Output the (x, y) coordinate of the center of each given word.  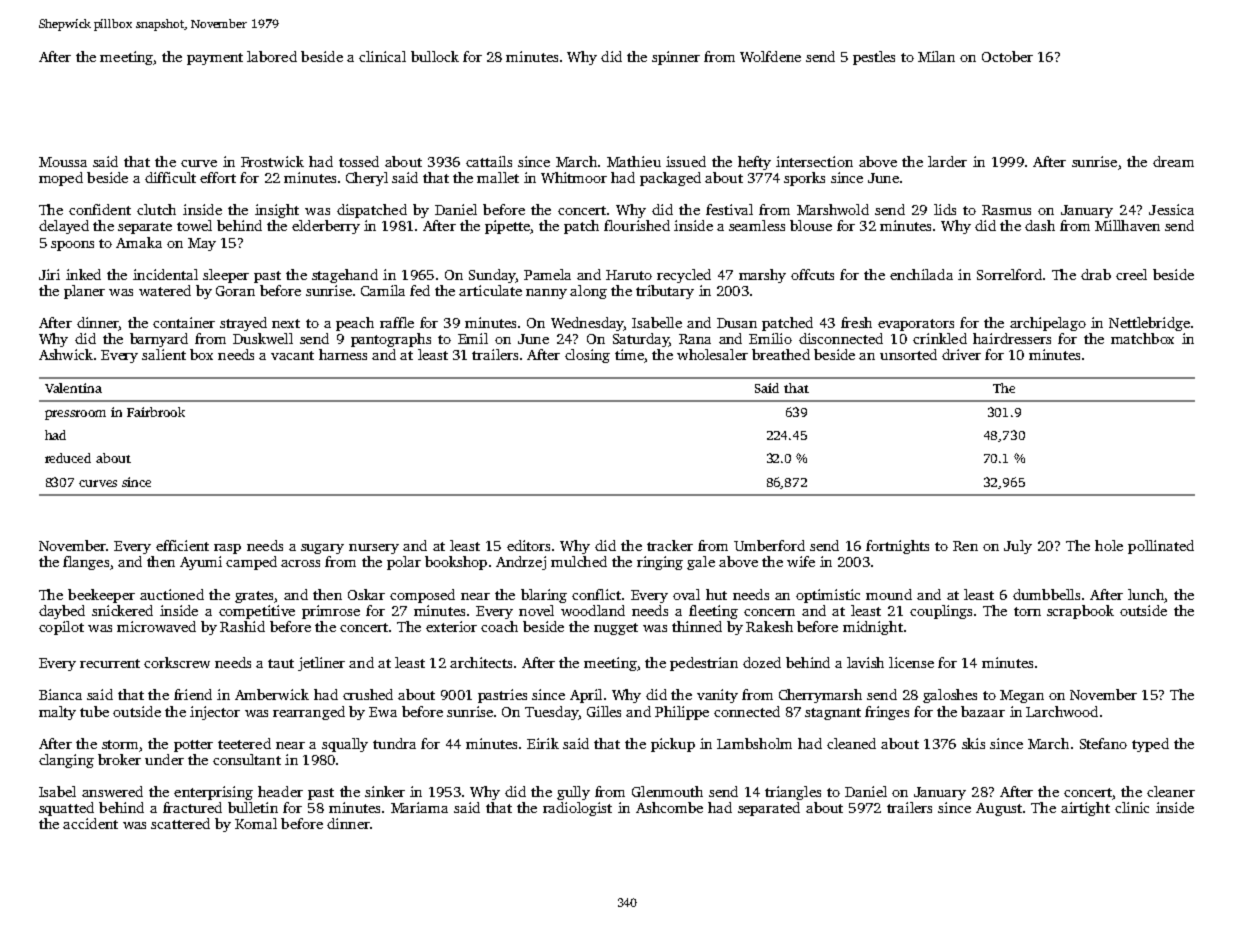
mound (889, 594)
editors (528, 545)
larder (947, 161)
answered (112, 791)
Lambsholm (754, 743)
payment (215, 59)
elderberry (326, 227)
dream (1173, 161)
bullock (435, 56)
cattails (489, 161)
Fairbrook (156, 412)
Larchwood (1062, 711)
